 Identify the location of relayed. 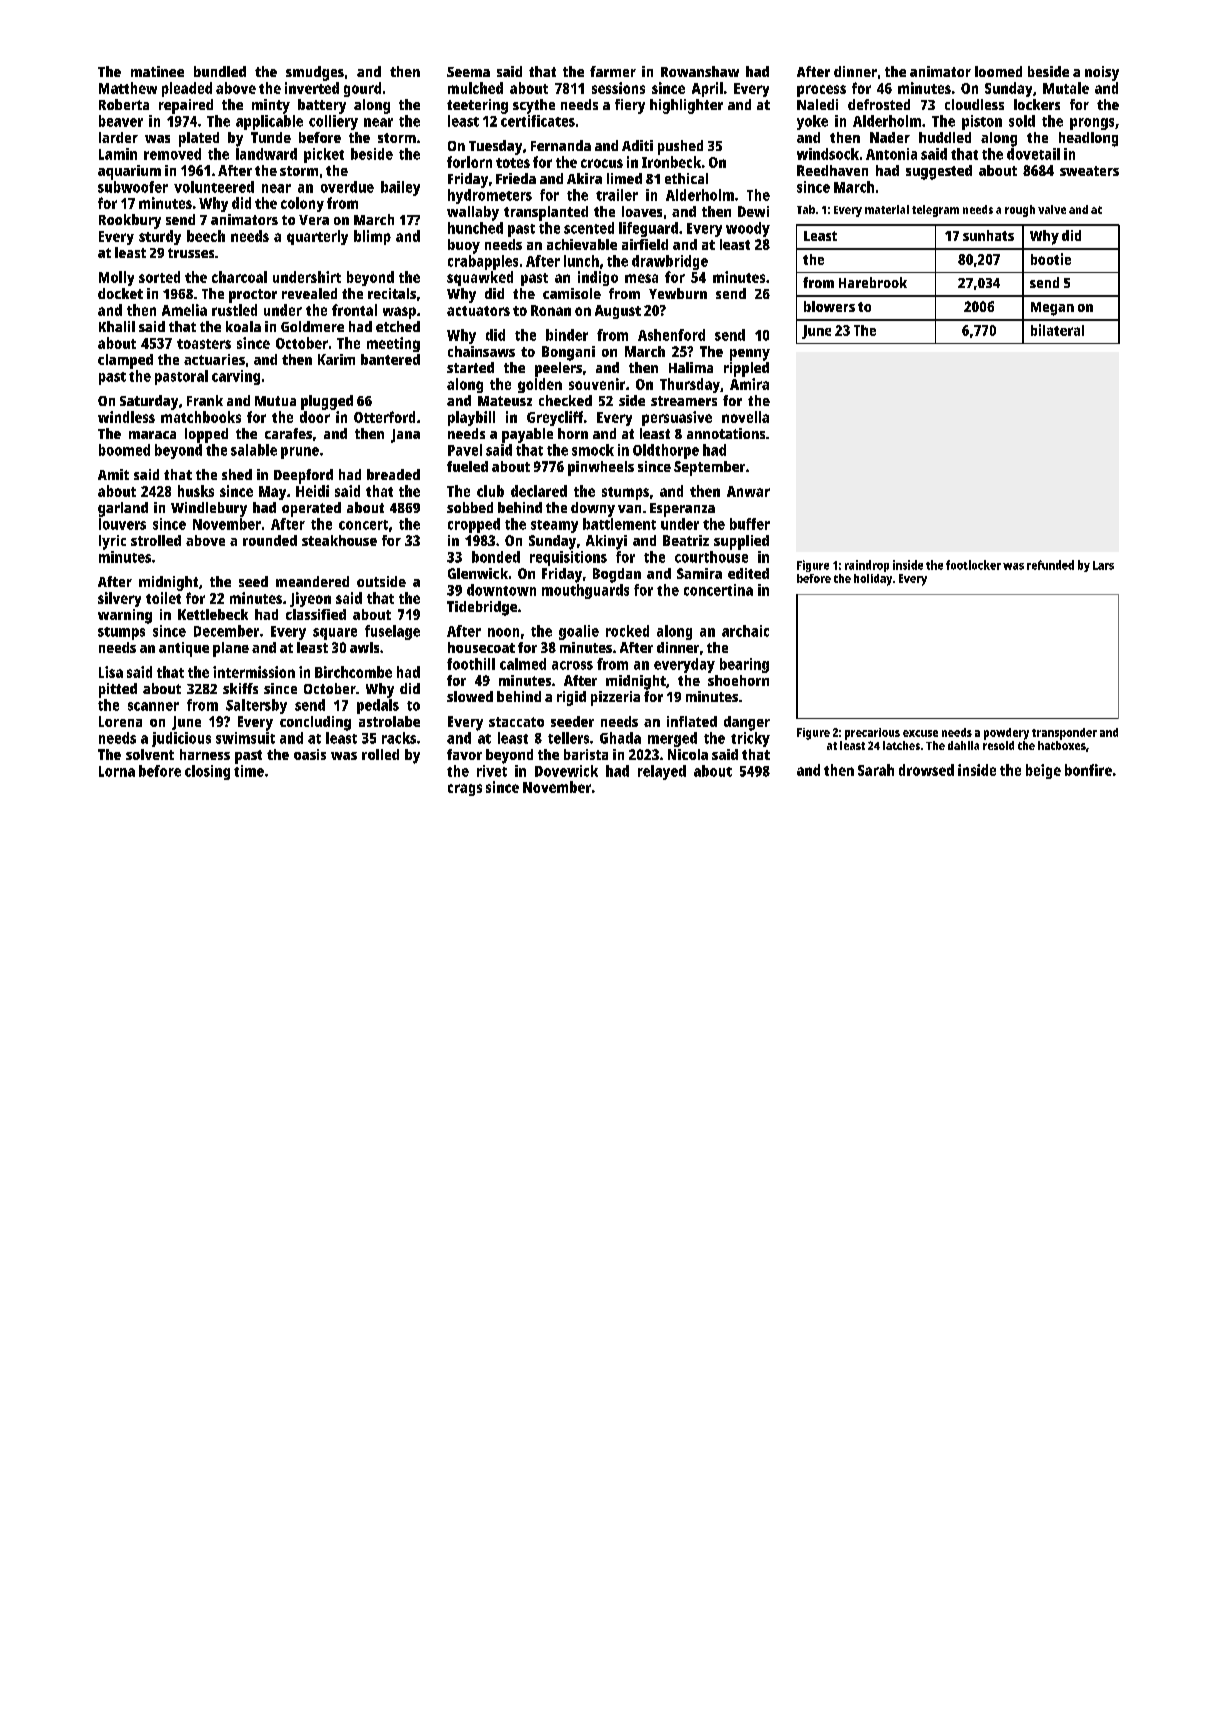
(662, 772).
